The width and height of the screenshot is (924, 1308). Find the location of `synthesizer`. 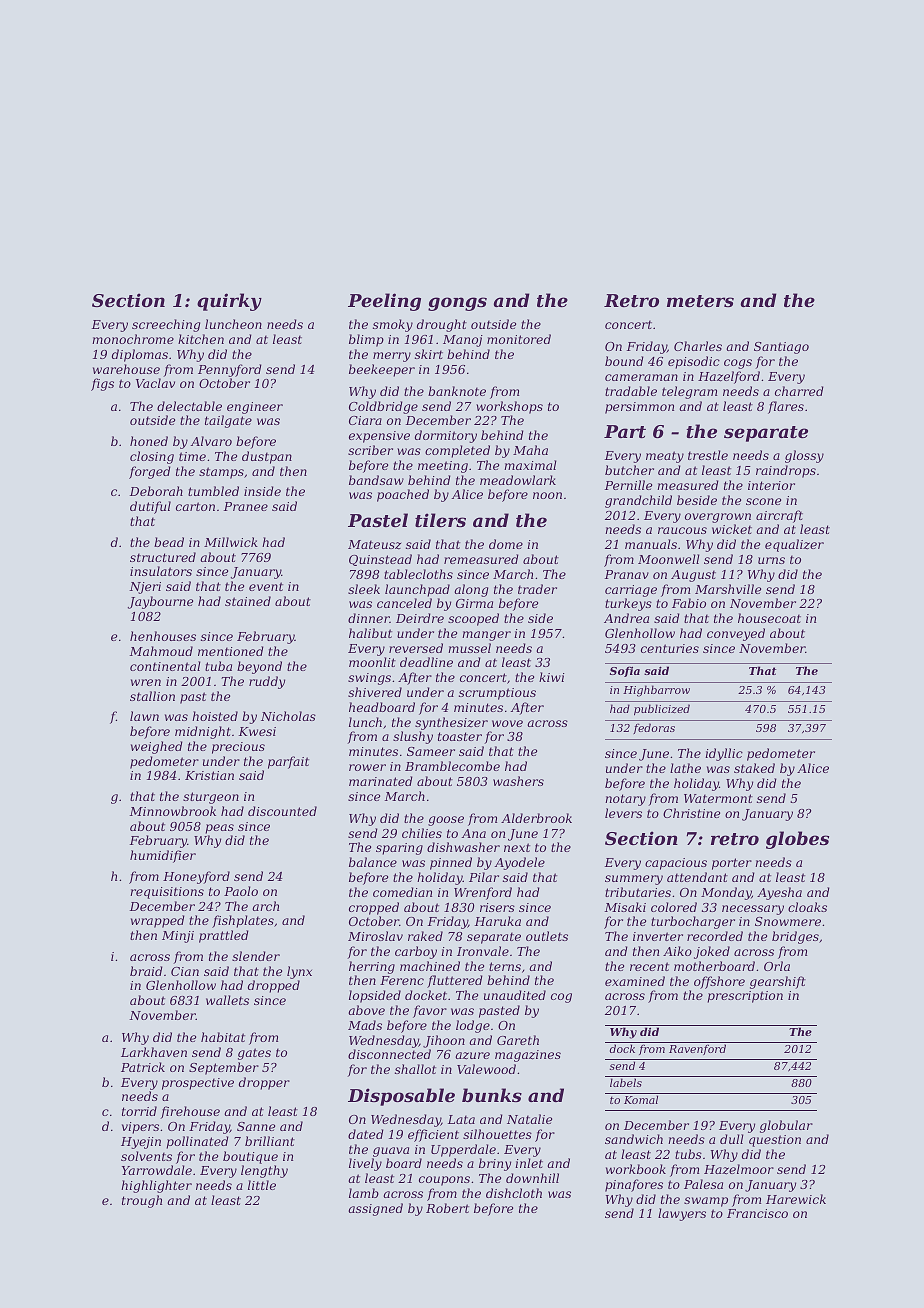

synthesizer is located at coordinates (451, 723).
